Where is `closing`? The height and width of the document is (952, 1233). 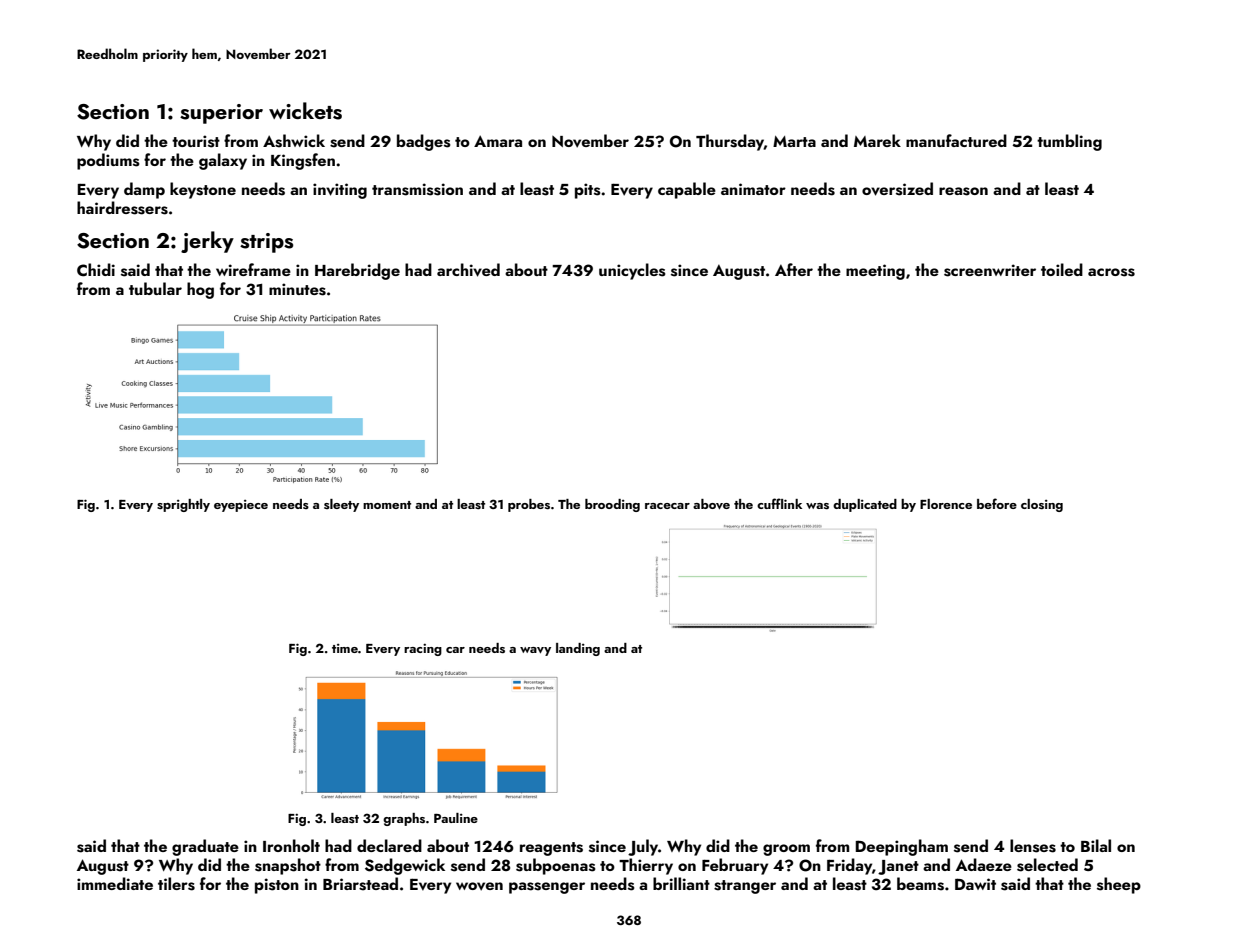
closing is located at coordinates (1042, 505).
